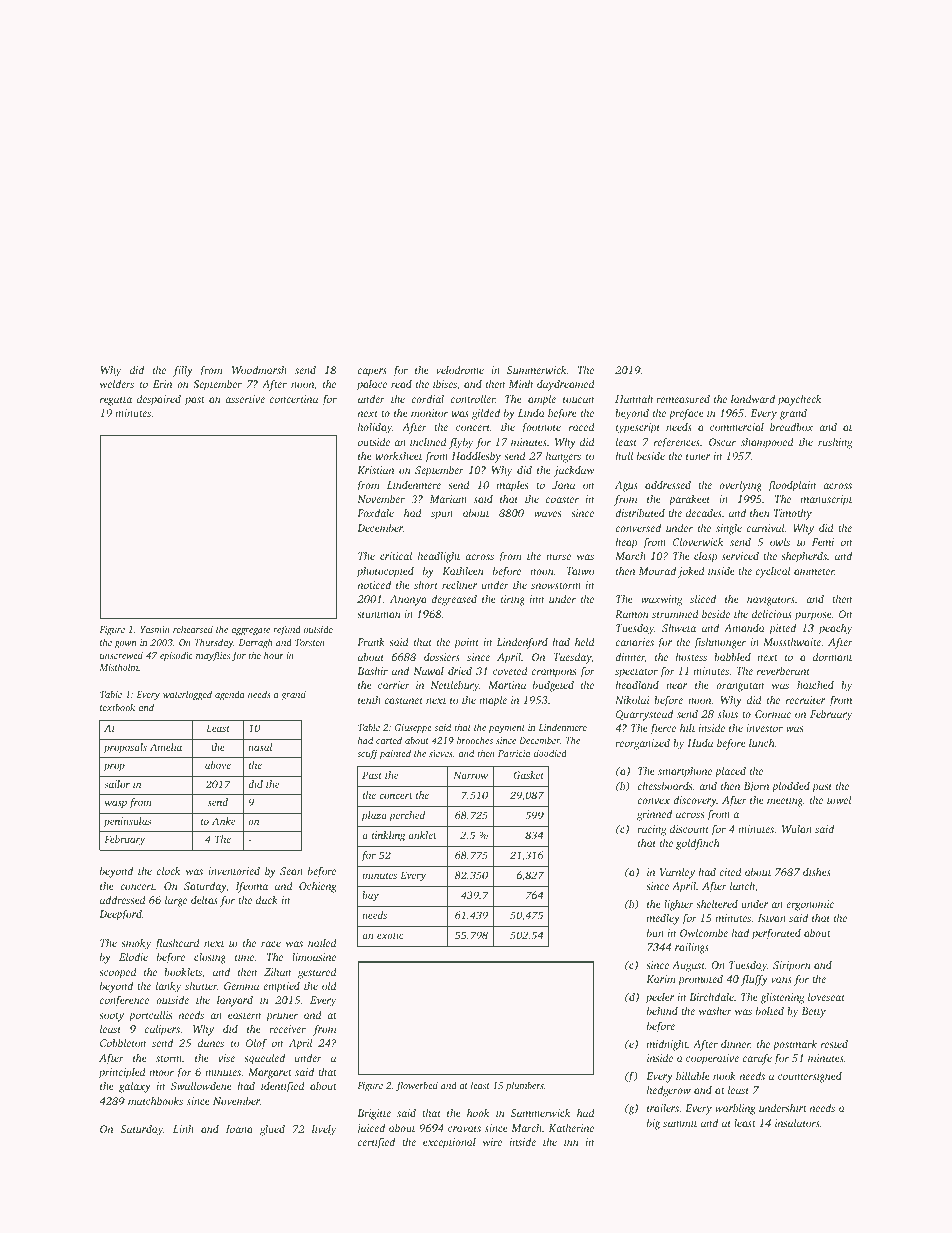 The width and height of the screenshot is (952, 1233). Describe the element at coordinates (547, 514) in the screenshot. I see `waves` at that location.
